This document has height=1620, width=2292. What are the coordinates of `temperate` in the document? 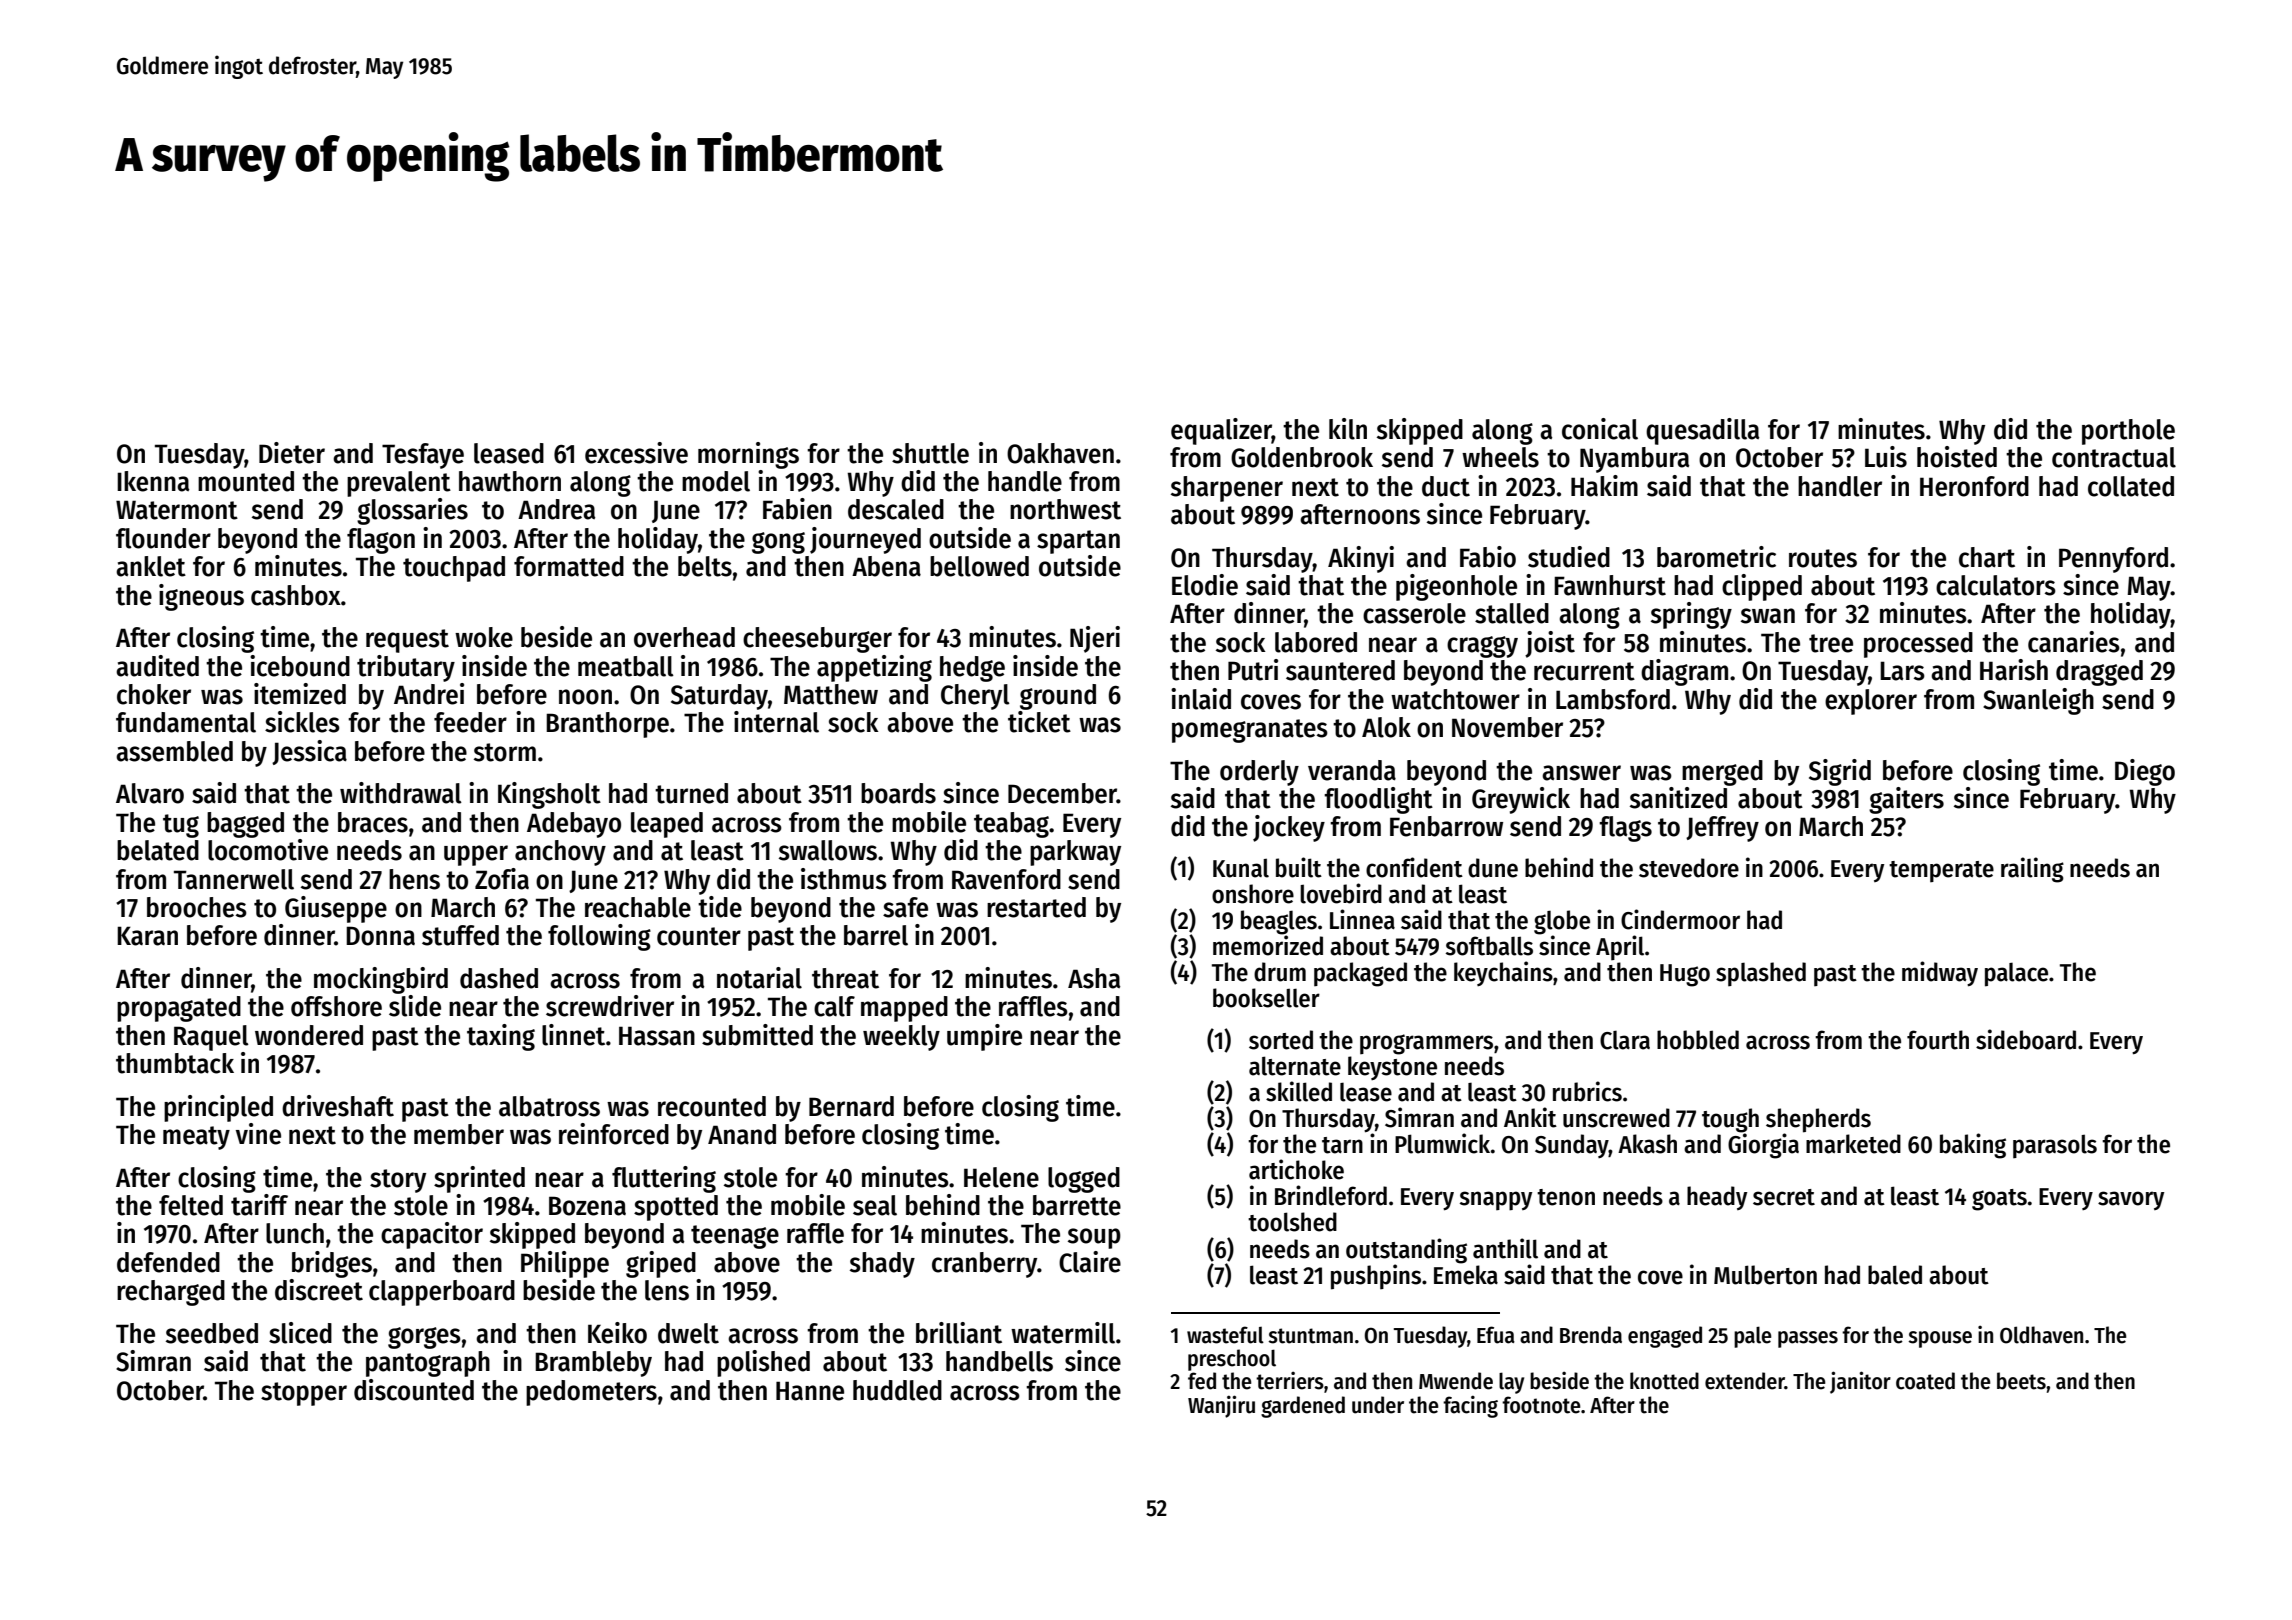 It's located at (1941, 871).
